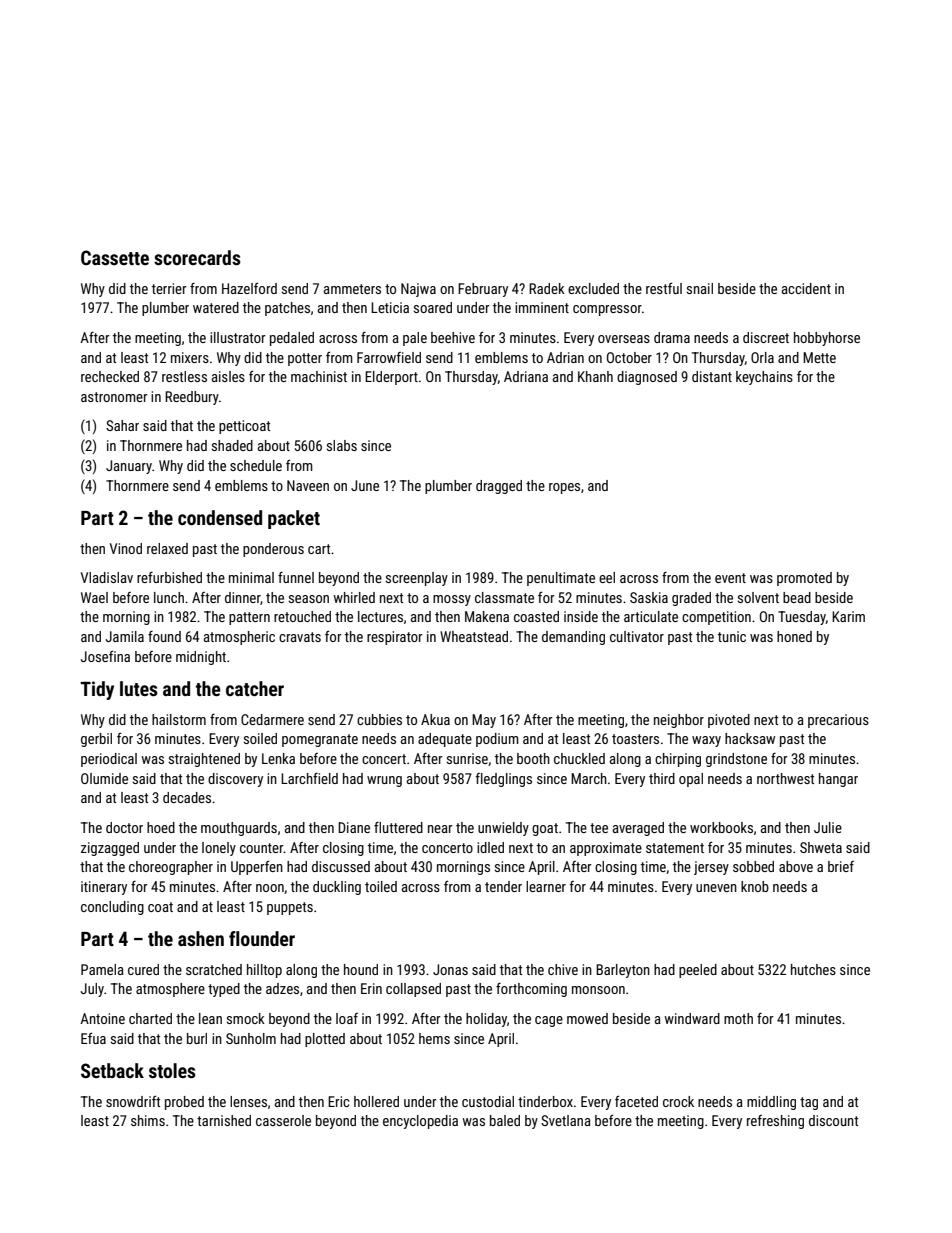  What do you see at coordinates (564, 488) in the screenshot?
I see `ropes` at bounding box center [564, 488].
